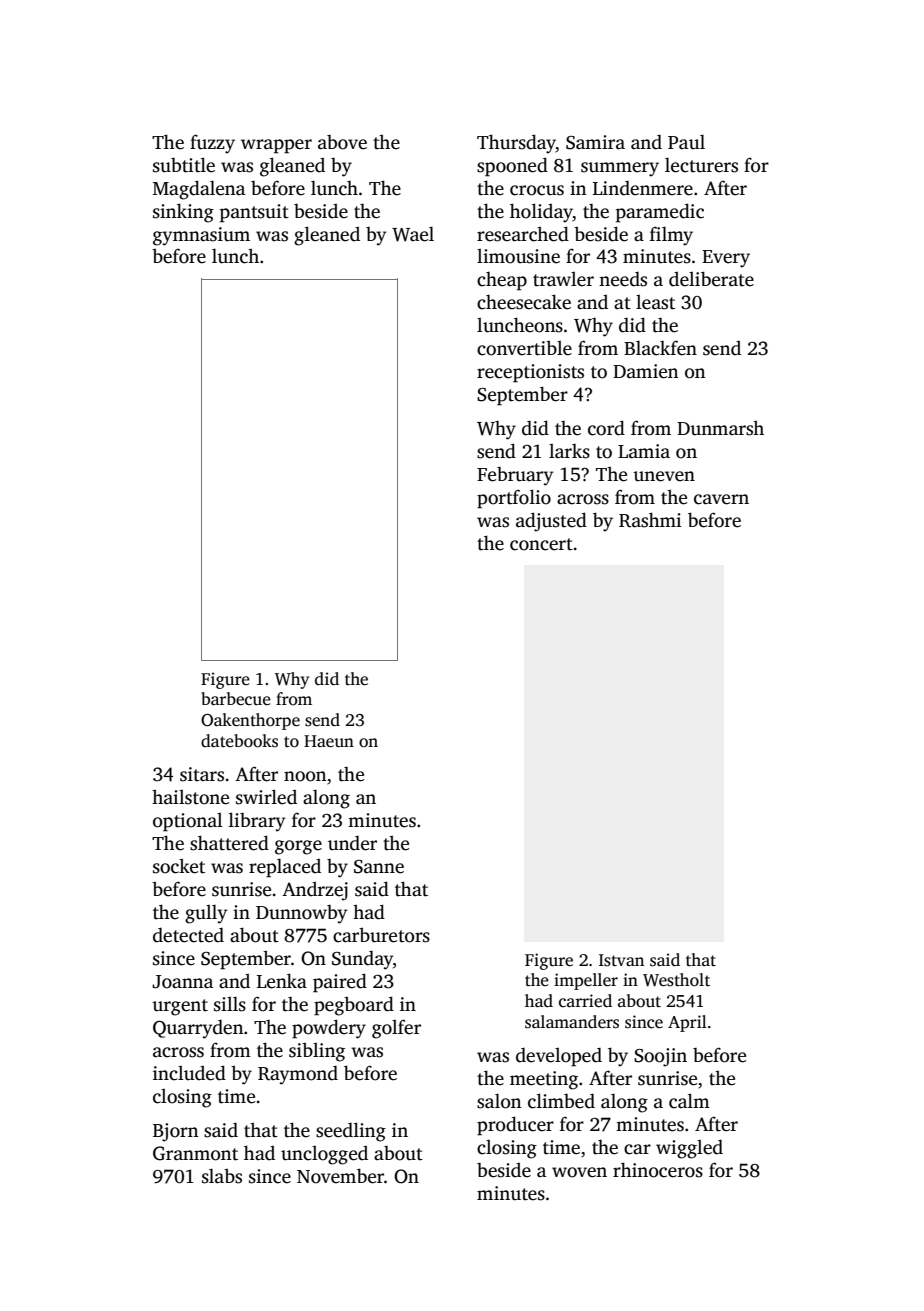 The image size is (924, 1311). Describe the element at coordinates (352, 843) in the screenshot. I see `under` at that location.
